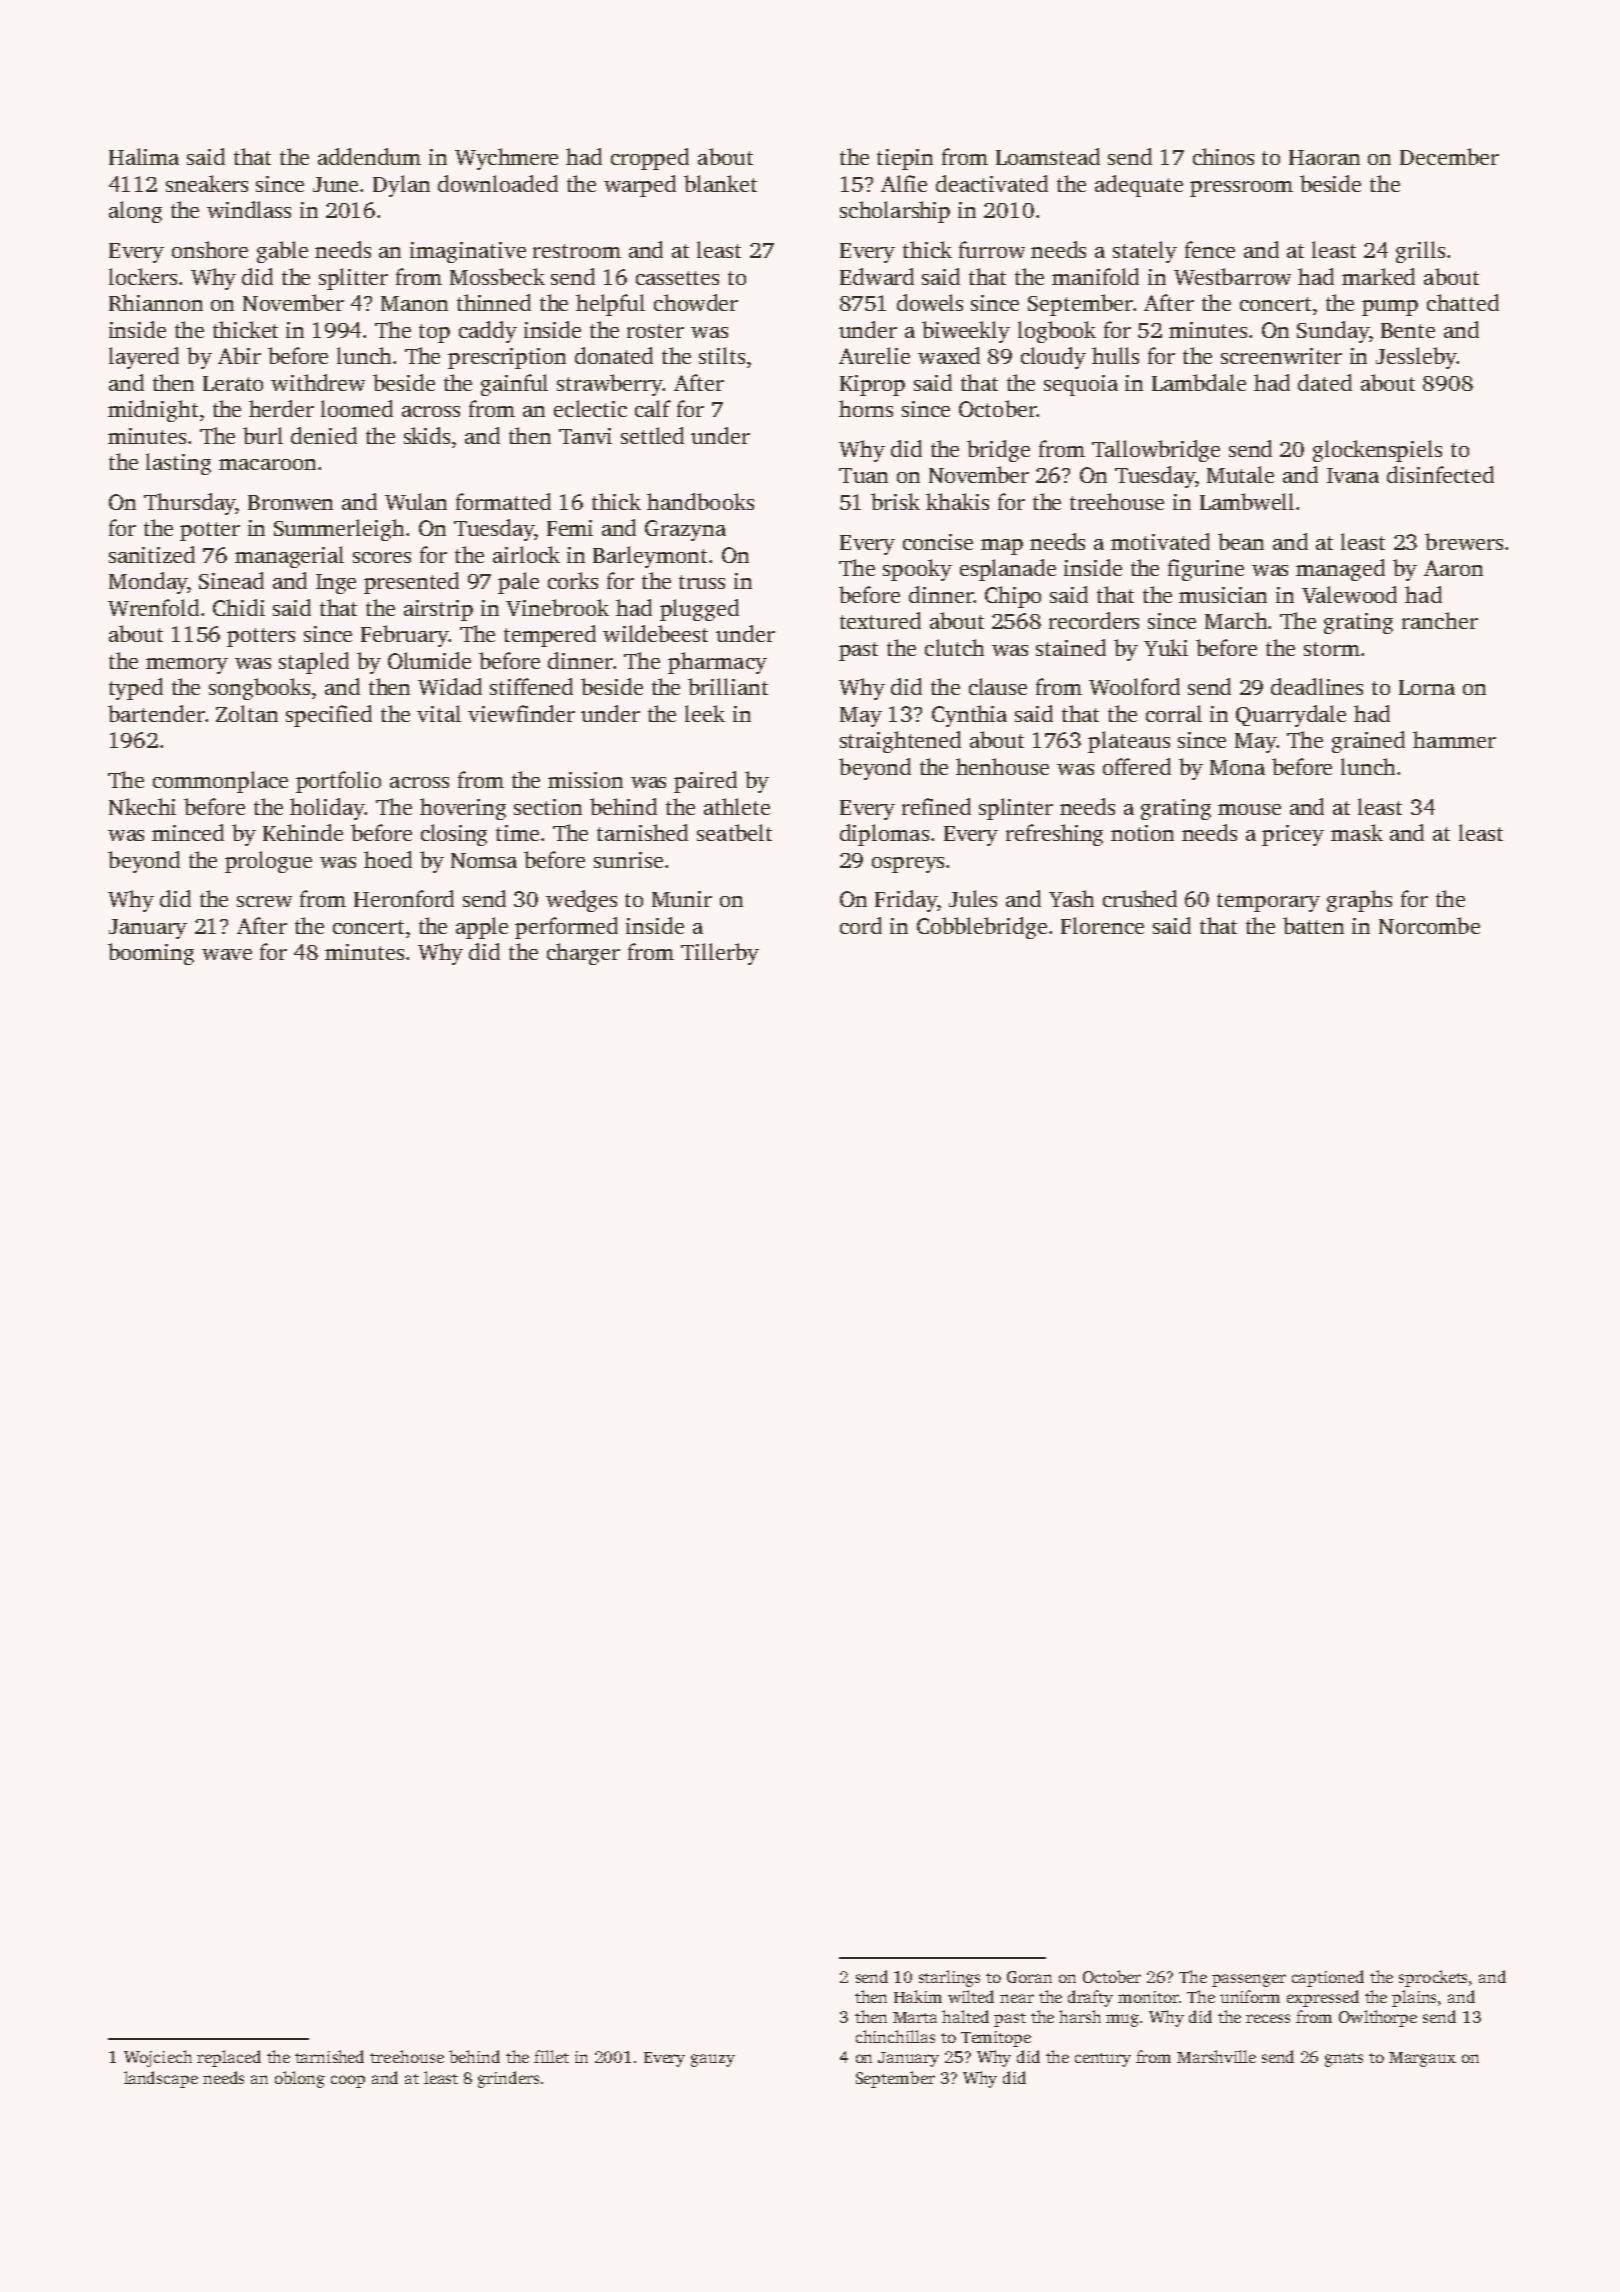  I want to click on tiepin, so click(905, 159).
